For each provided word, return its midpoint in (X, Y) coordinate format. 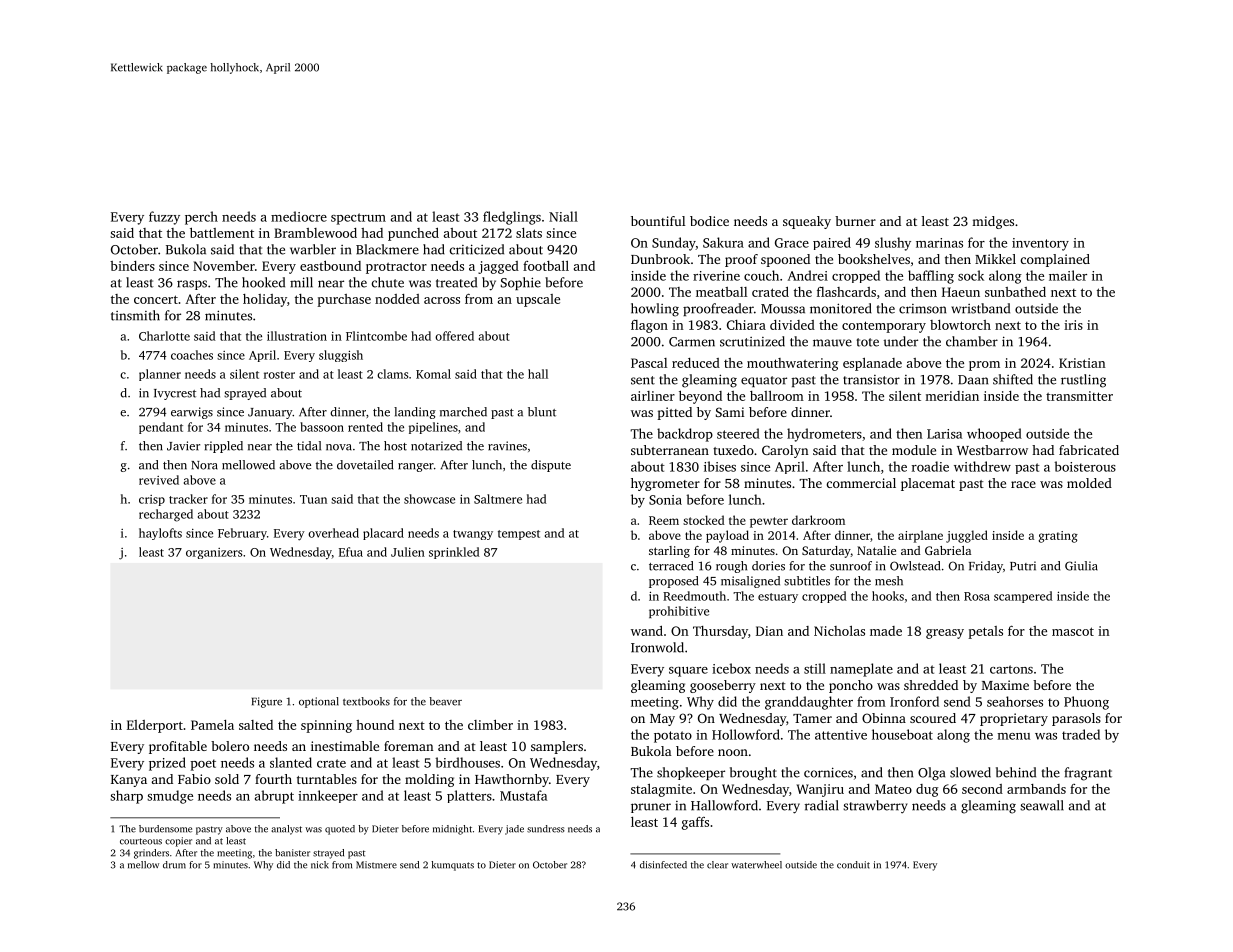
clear (717, 865)
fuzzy (164, 218)
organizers (214, 553)
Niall (563, 216)
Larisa (944, 434)
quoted (340, 830)
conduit (853, 865)
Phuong (1086, 703)
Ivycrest (175, 394)
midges (993, 222)
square (688, 672)
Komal (433, 374)
